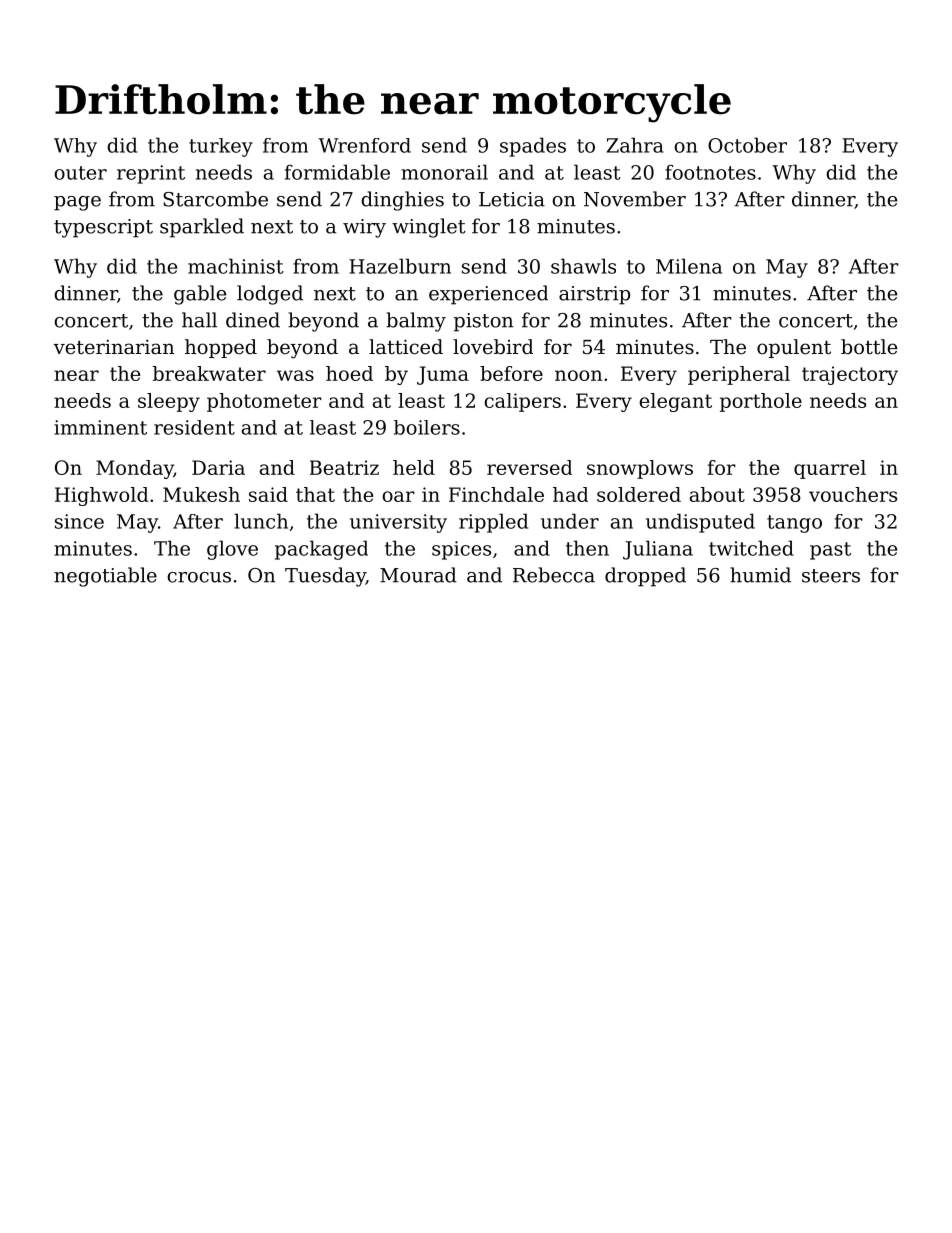 This document has height=1233, width=952. What do you see at coordinates (747, 145) in the document?
I see `October` at bounding box center [747, 145].
